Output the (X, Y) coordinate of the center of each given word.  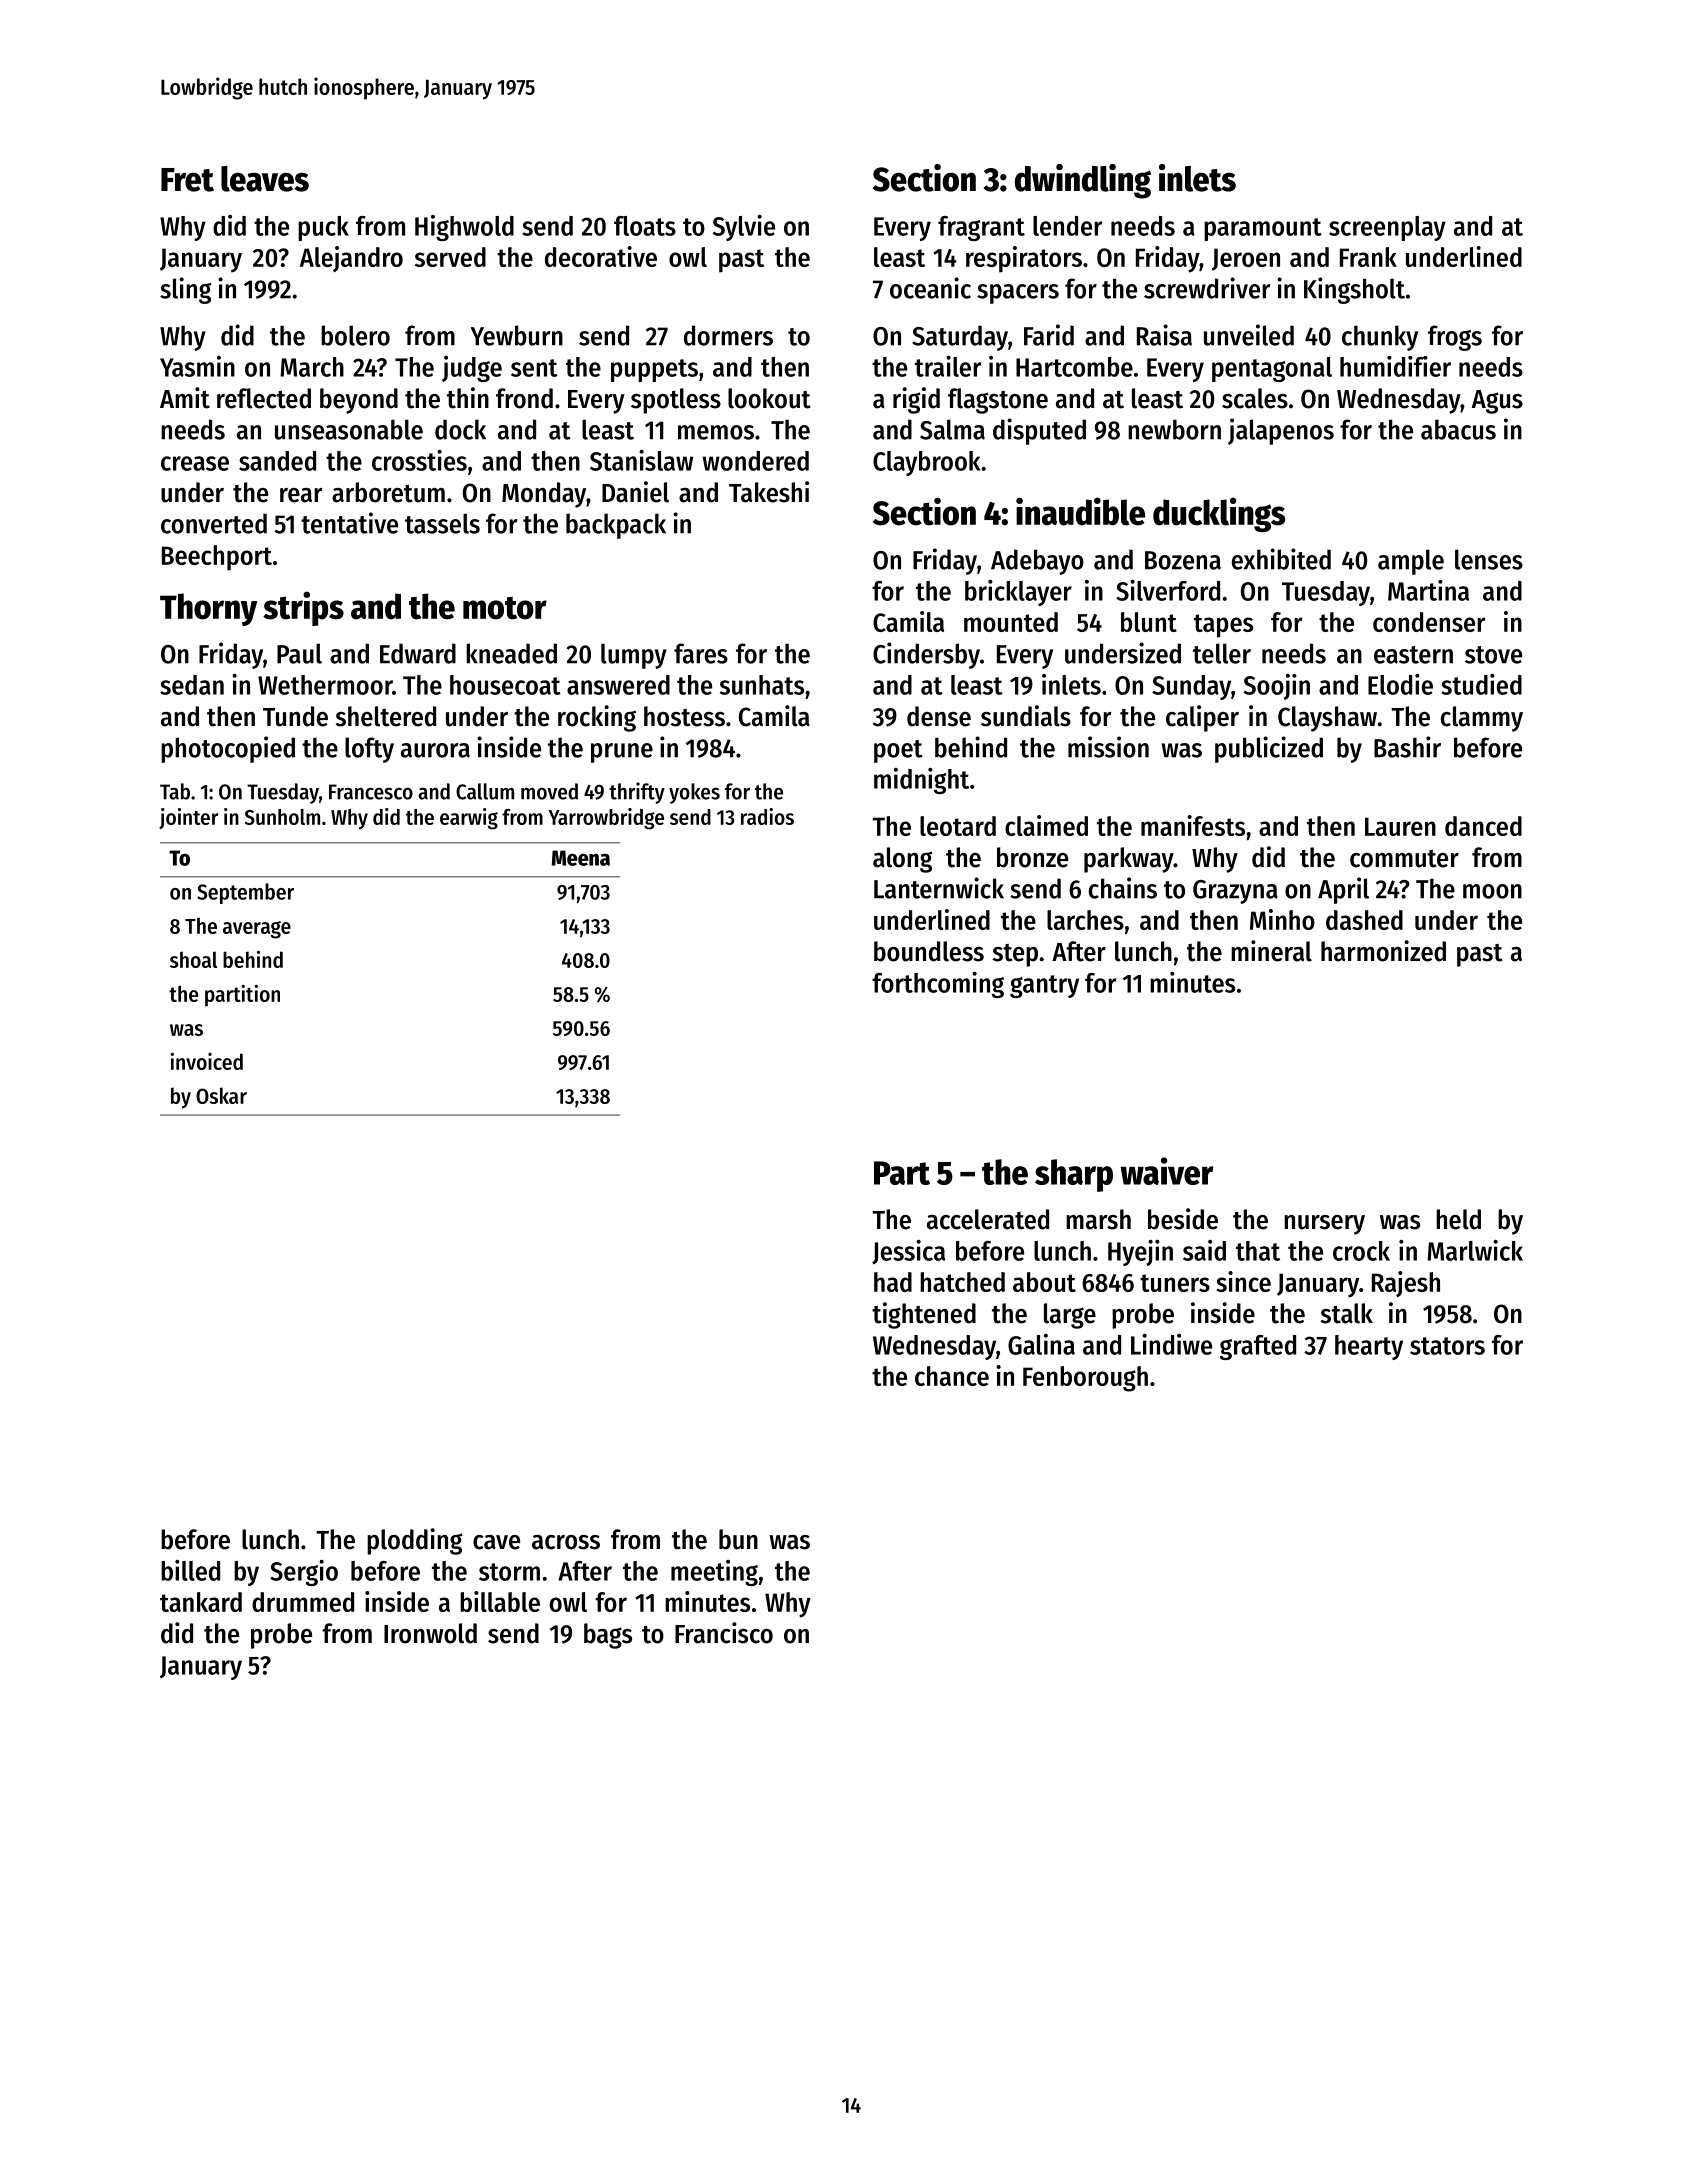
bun (738, 1539)
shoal (193, 959)
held (1458, 1219)
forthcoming (938, 985)
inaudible (1080, 511)
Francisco (724, 1633)
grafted (1258, 1347)
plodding (415, 1541)
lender (1067, 226)
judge (472, 369)
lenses (1489, 559)
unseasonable (349, 429)
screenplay (1387, 228)
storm (509, 1572)
